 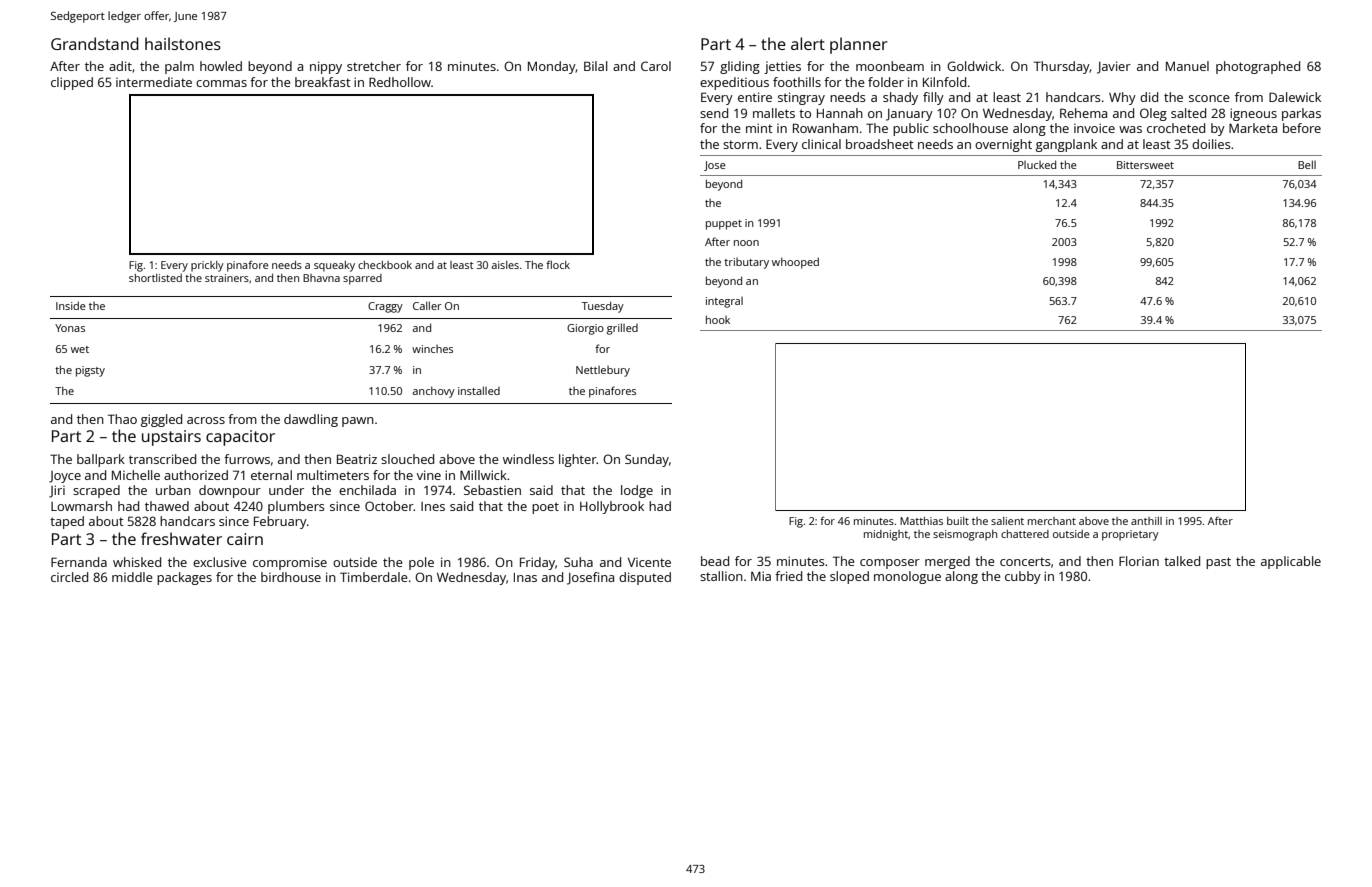 I want to click on alert, so click(x=808, y=43).
